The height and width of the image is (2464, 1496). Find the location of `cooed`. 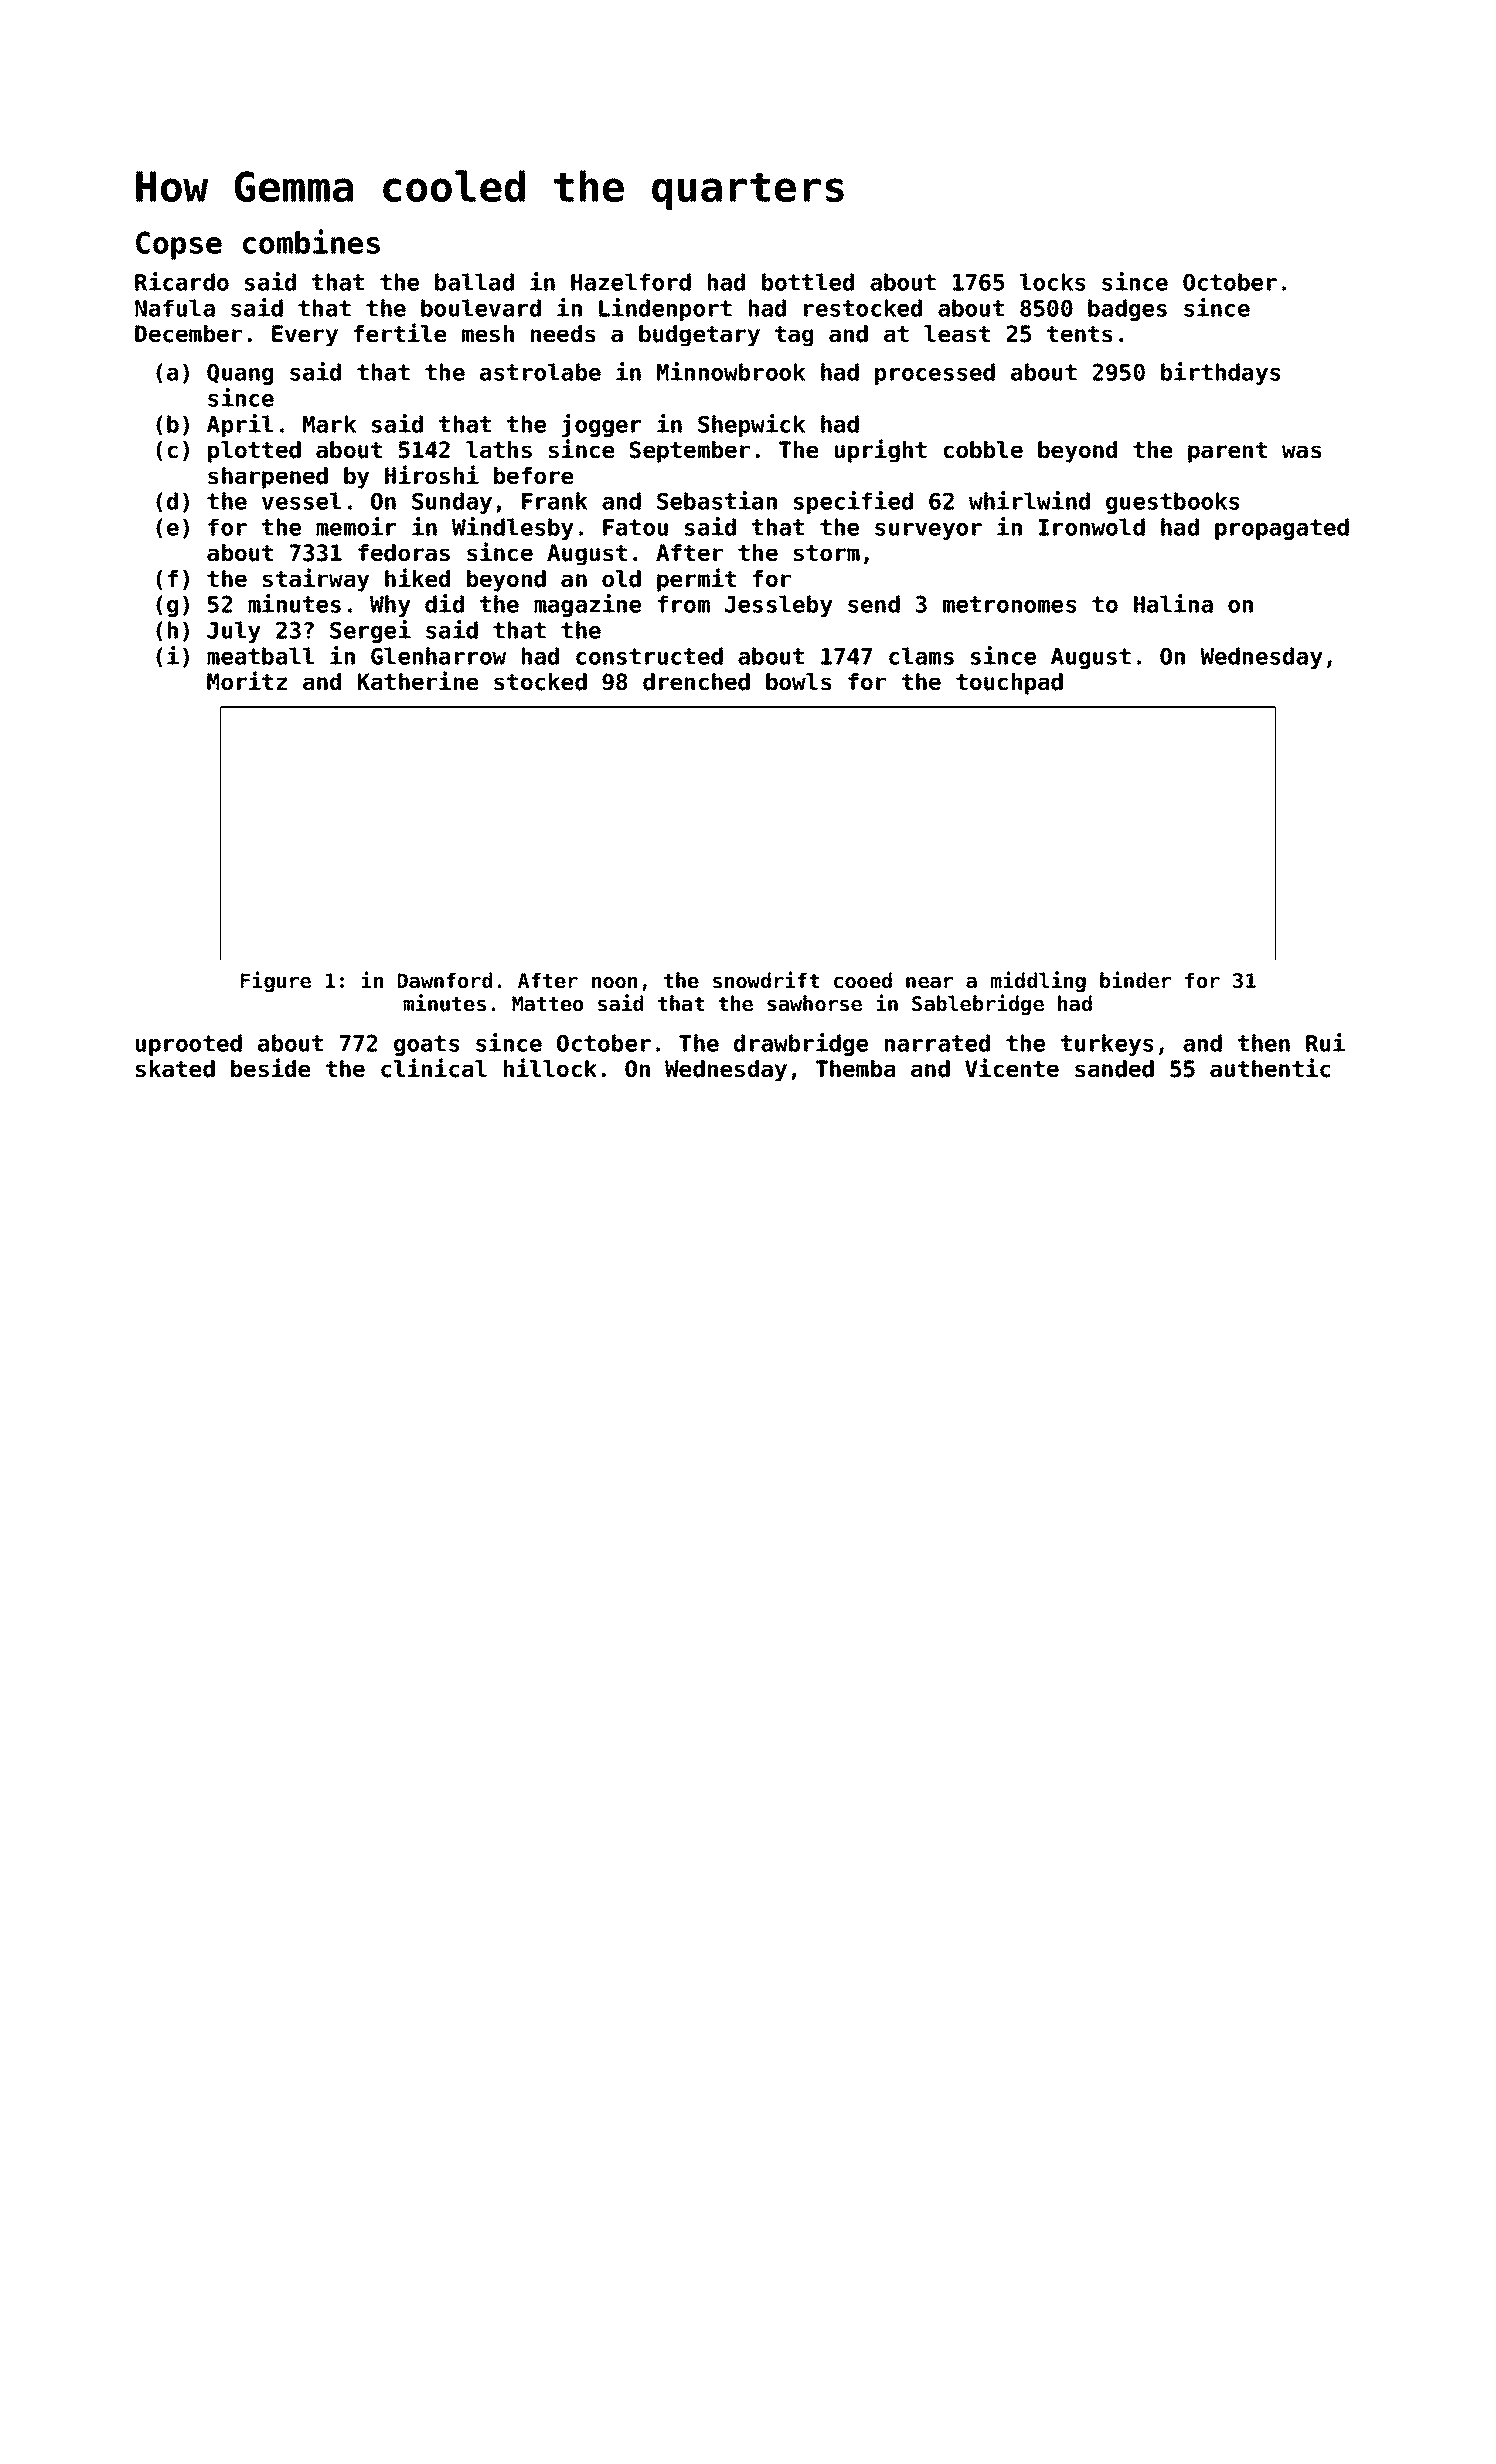

cooed is located at coordinates (863, 980).
